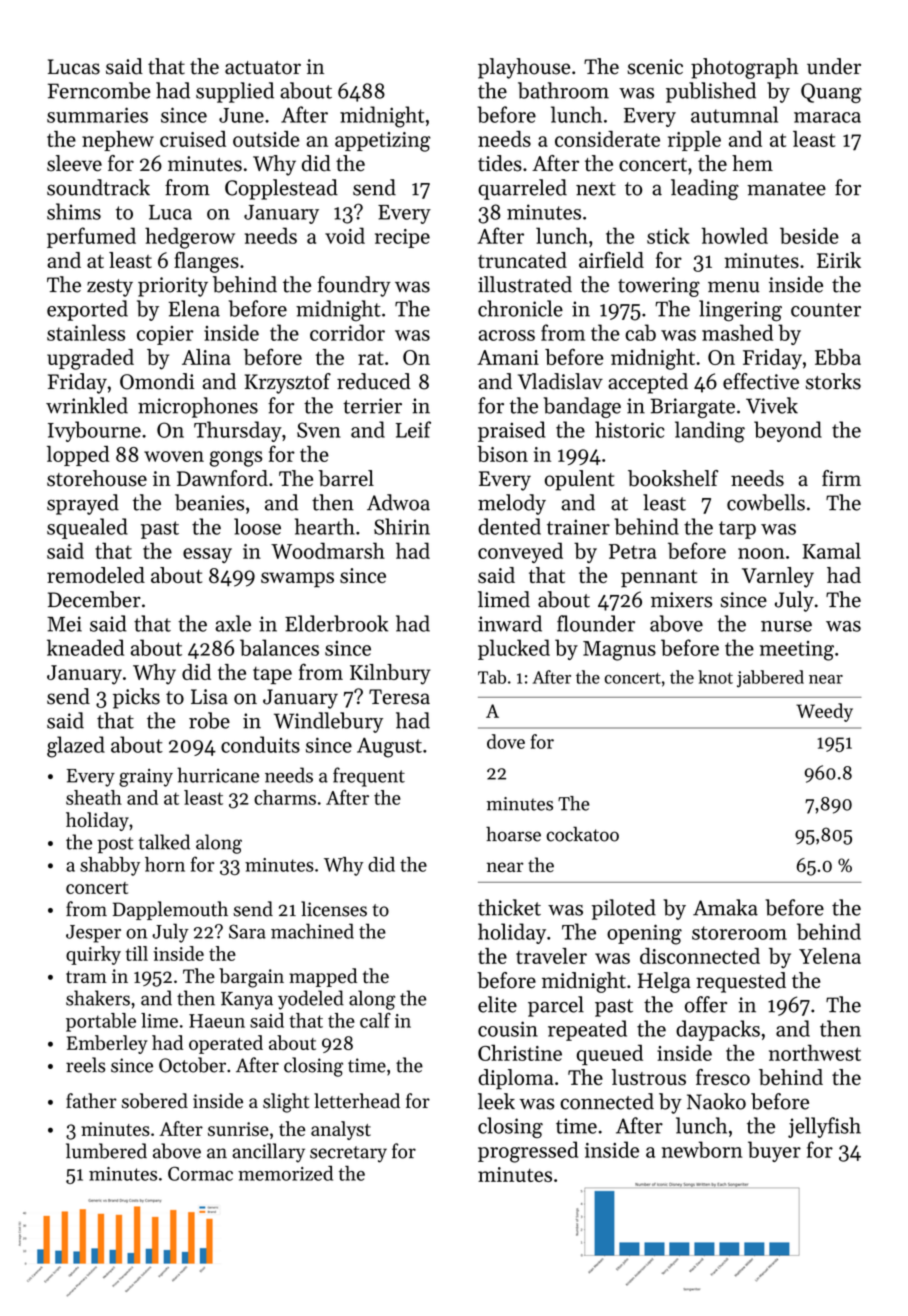 The image size is (908, 1316). Describe the element at coordinates (398, 502) in the document. I see `Adwoa` at that location.
